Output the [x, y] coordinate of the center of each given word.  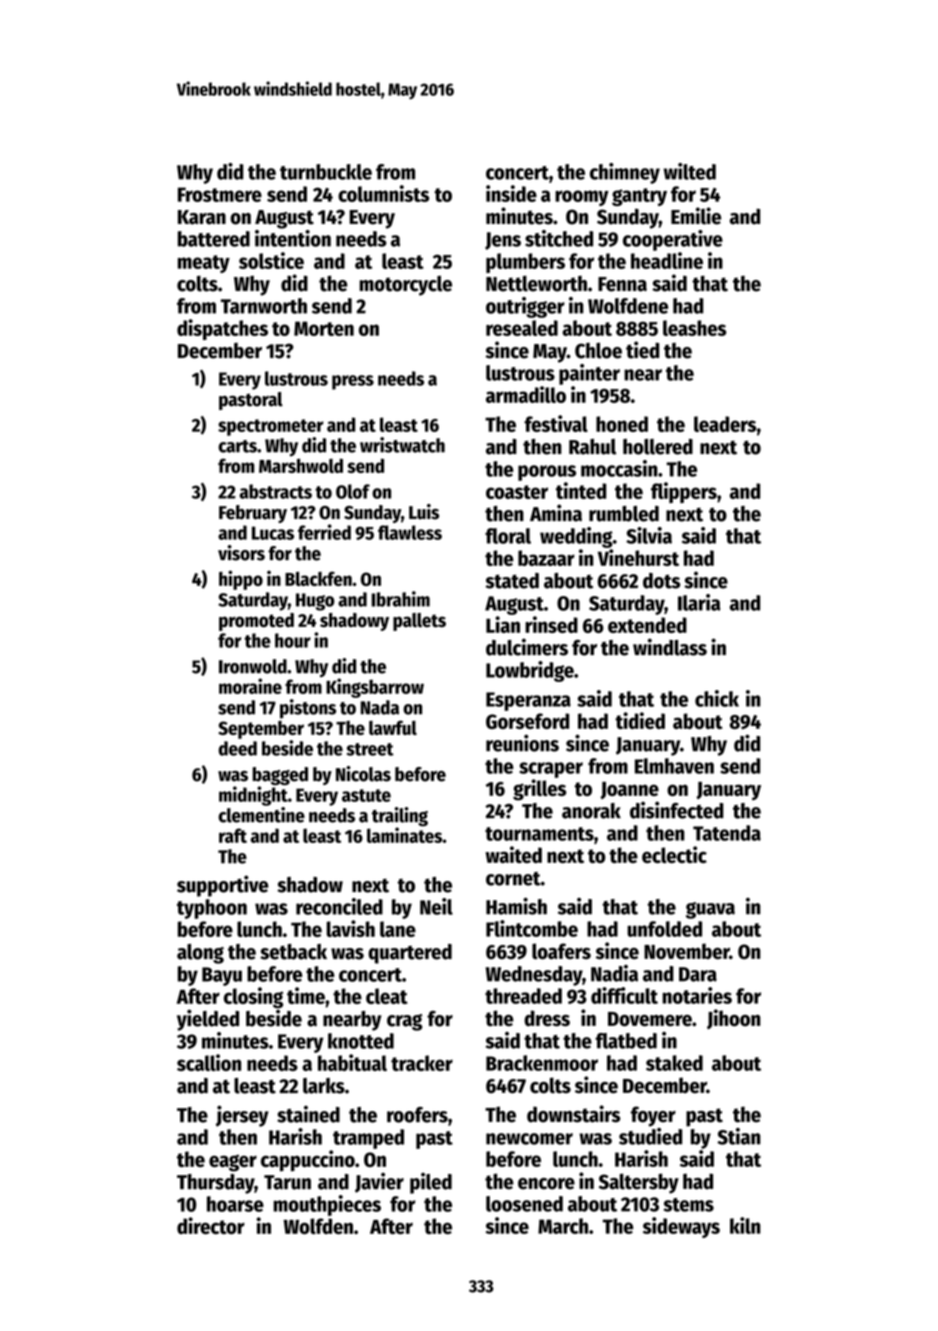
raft [233, 835]
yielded [208, 1020]
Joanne [630, 790]
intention [293, 238]
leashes [694, 328]
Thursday [215, 1184]
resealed [522, 328]
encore [546, 1184]
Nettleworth [536, 283]
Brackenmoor [542, 1063]
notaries [697, 995]
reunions [522, 743]
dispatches [222, 329]
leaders [725, 424]
